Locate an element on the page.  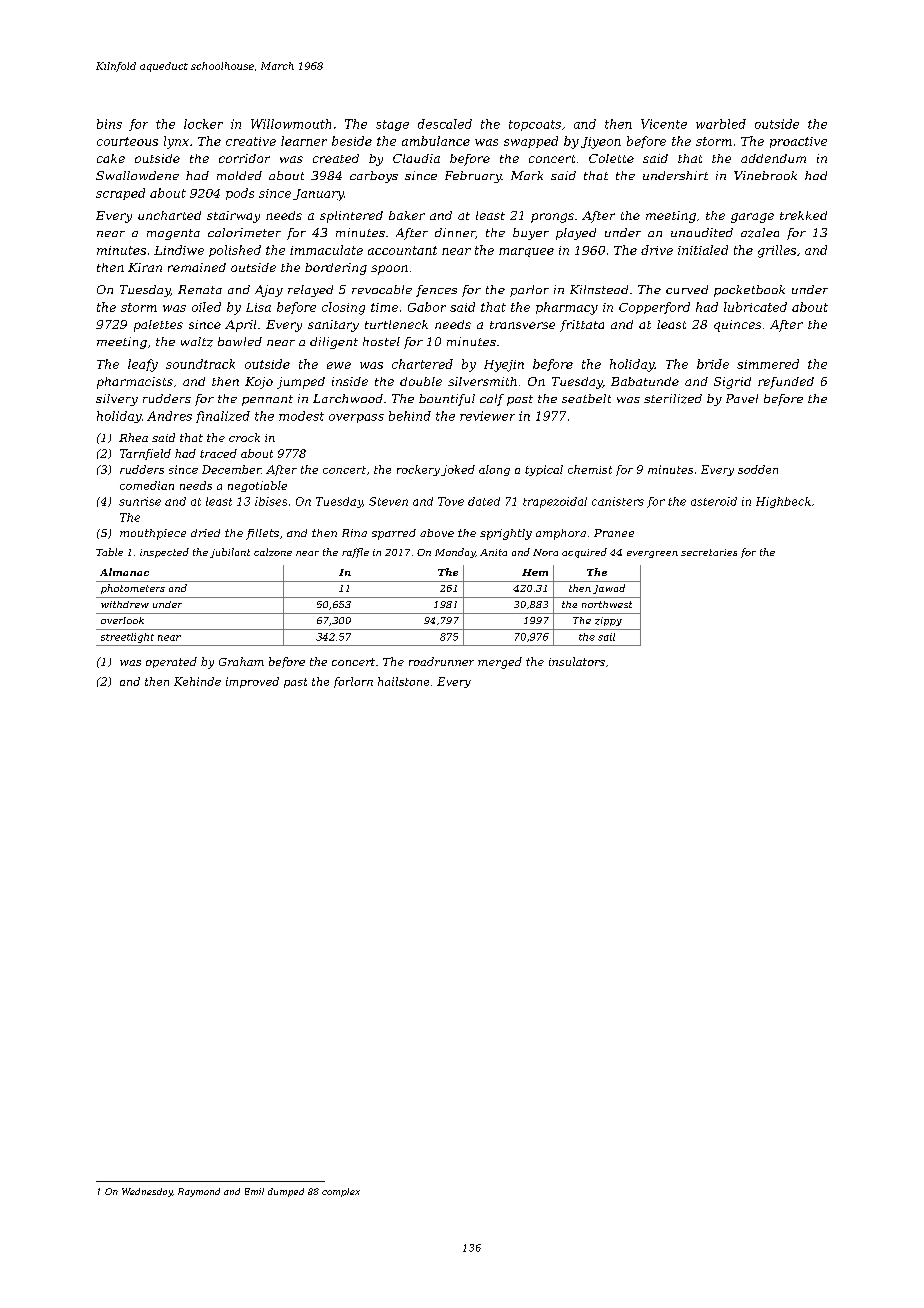
Wednesday is located at coordinates (147, 1192).
